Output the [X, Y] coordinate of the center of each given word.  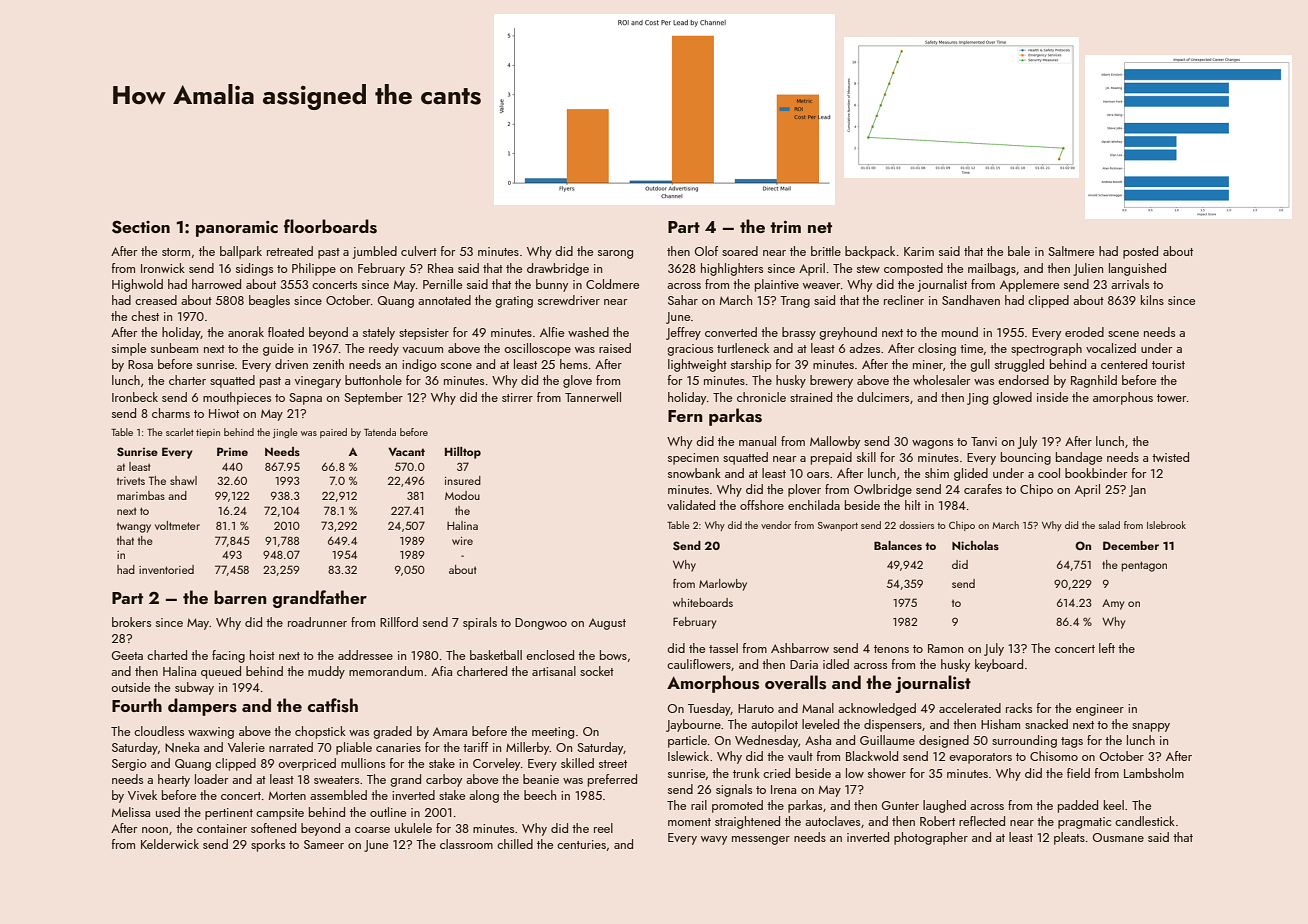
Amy [1113, 604]
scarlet [180, 432]
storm [176, 252]
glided [971, 474]
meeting [553, 733]
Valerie [246, 747]
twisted [1170, 457]
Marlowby [723, 585]
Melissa [131, 812]
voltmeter [177, 525]
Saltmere [1071, 251]
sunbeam [174, 348]
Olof [706, 251]
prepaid [831, 458]
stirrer [517, 397]
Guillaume [887, 740]
